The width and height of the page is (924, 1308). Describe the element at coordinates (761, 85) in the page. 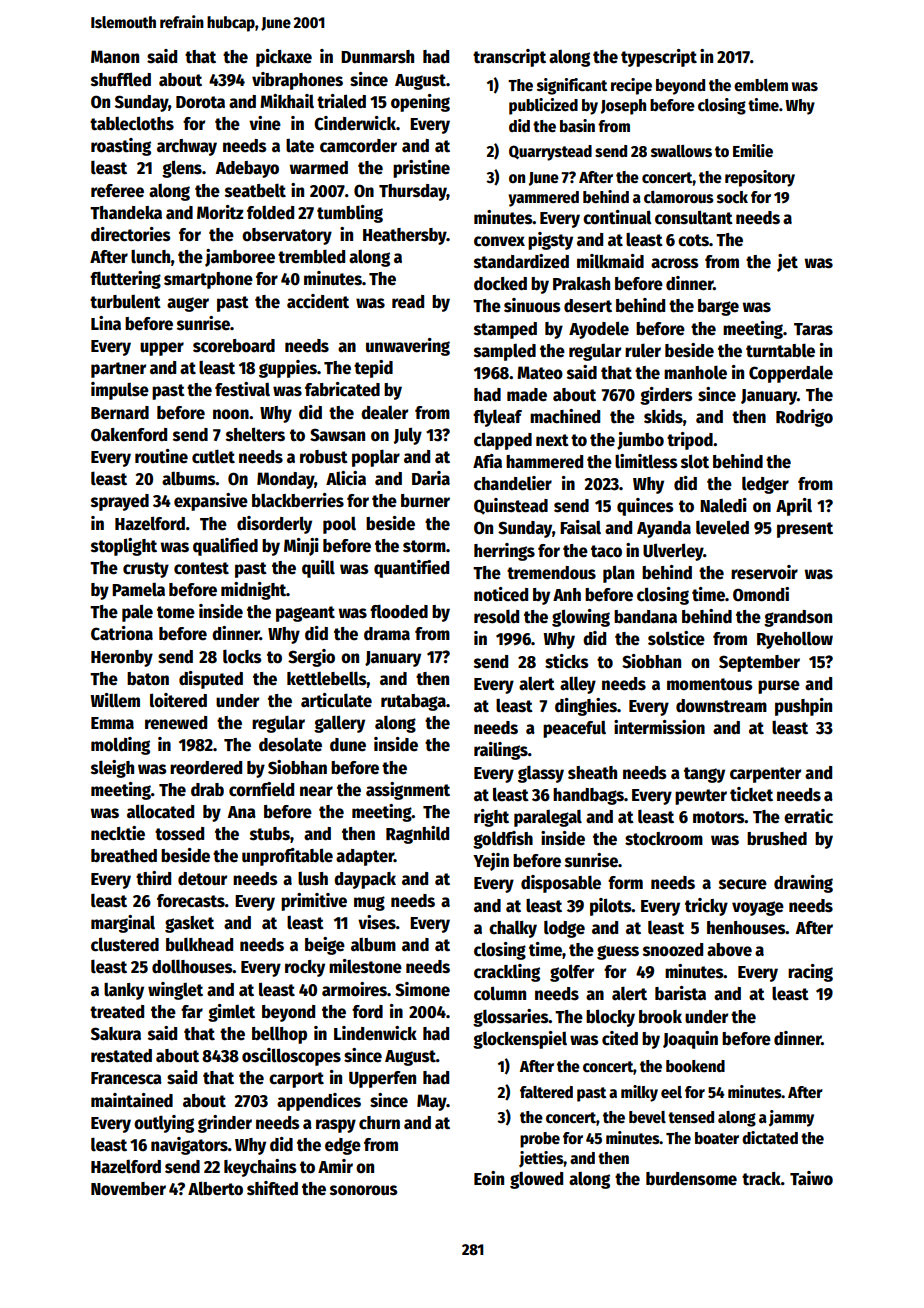

I see `emblem` at that location.
